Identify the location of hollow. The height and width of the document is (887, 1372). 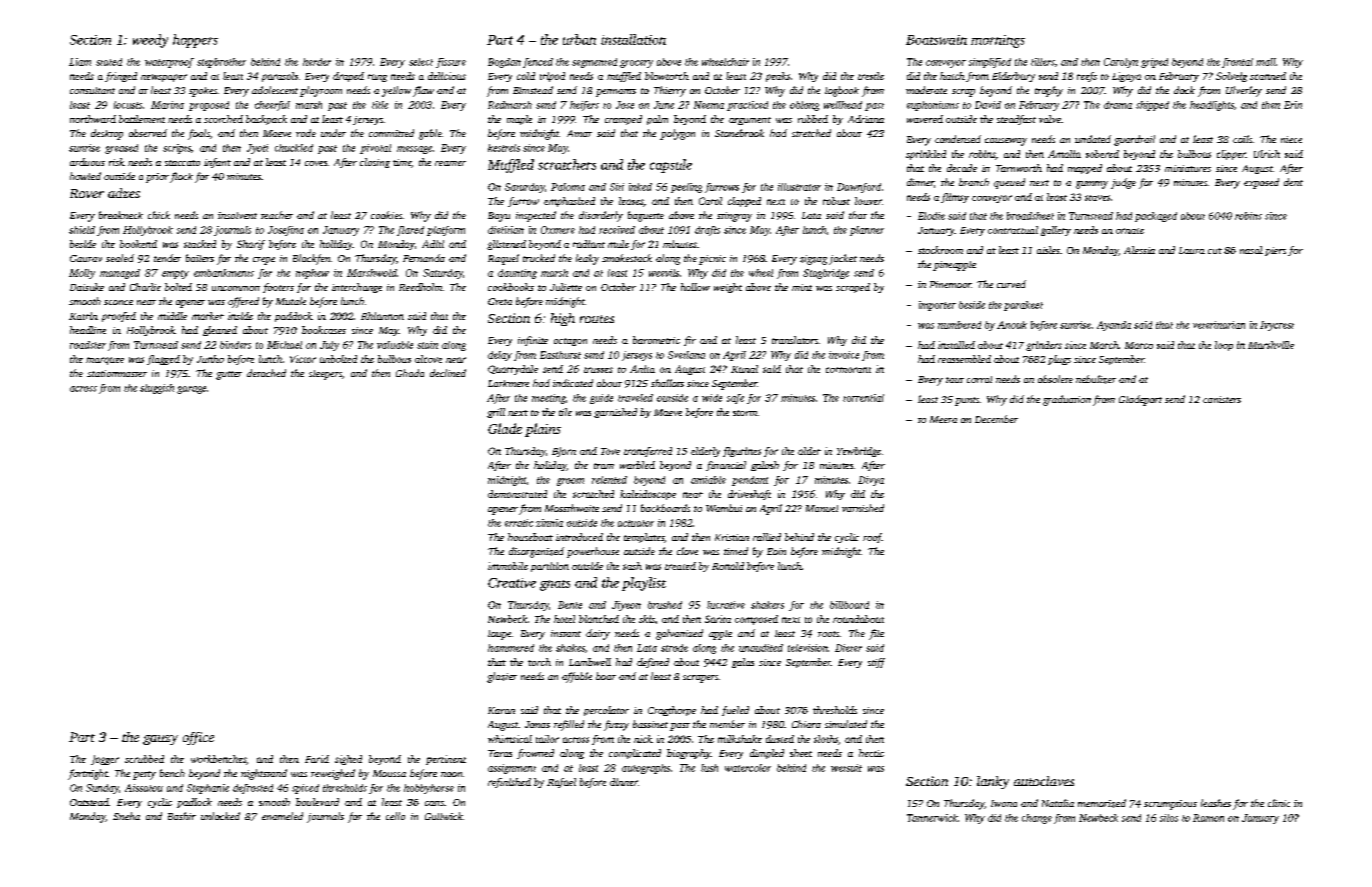
(695, 287).
